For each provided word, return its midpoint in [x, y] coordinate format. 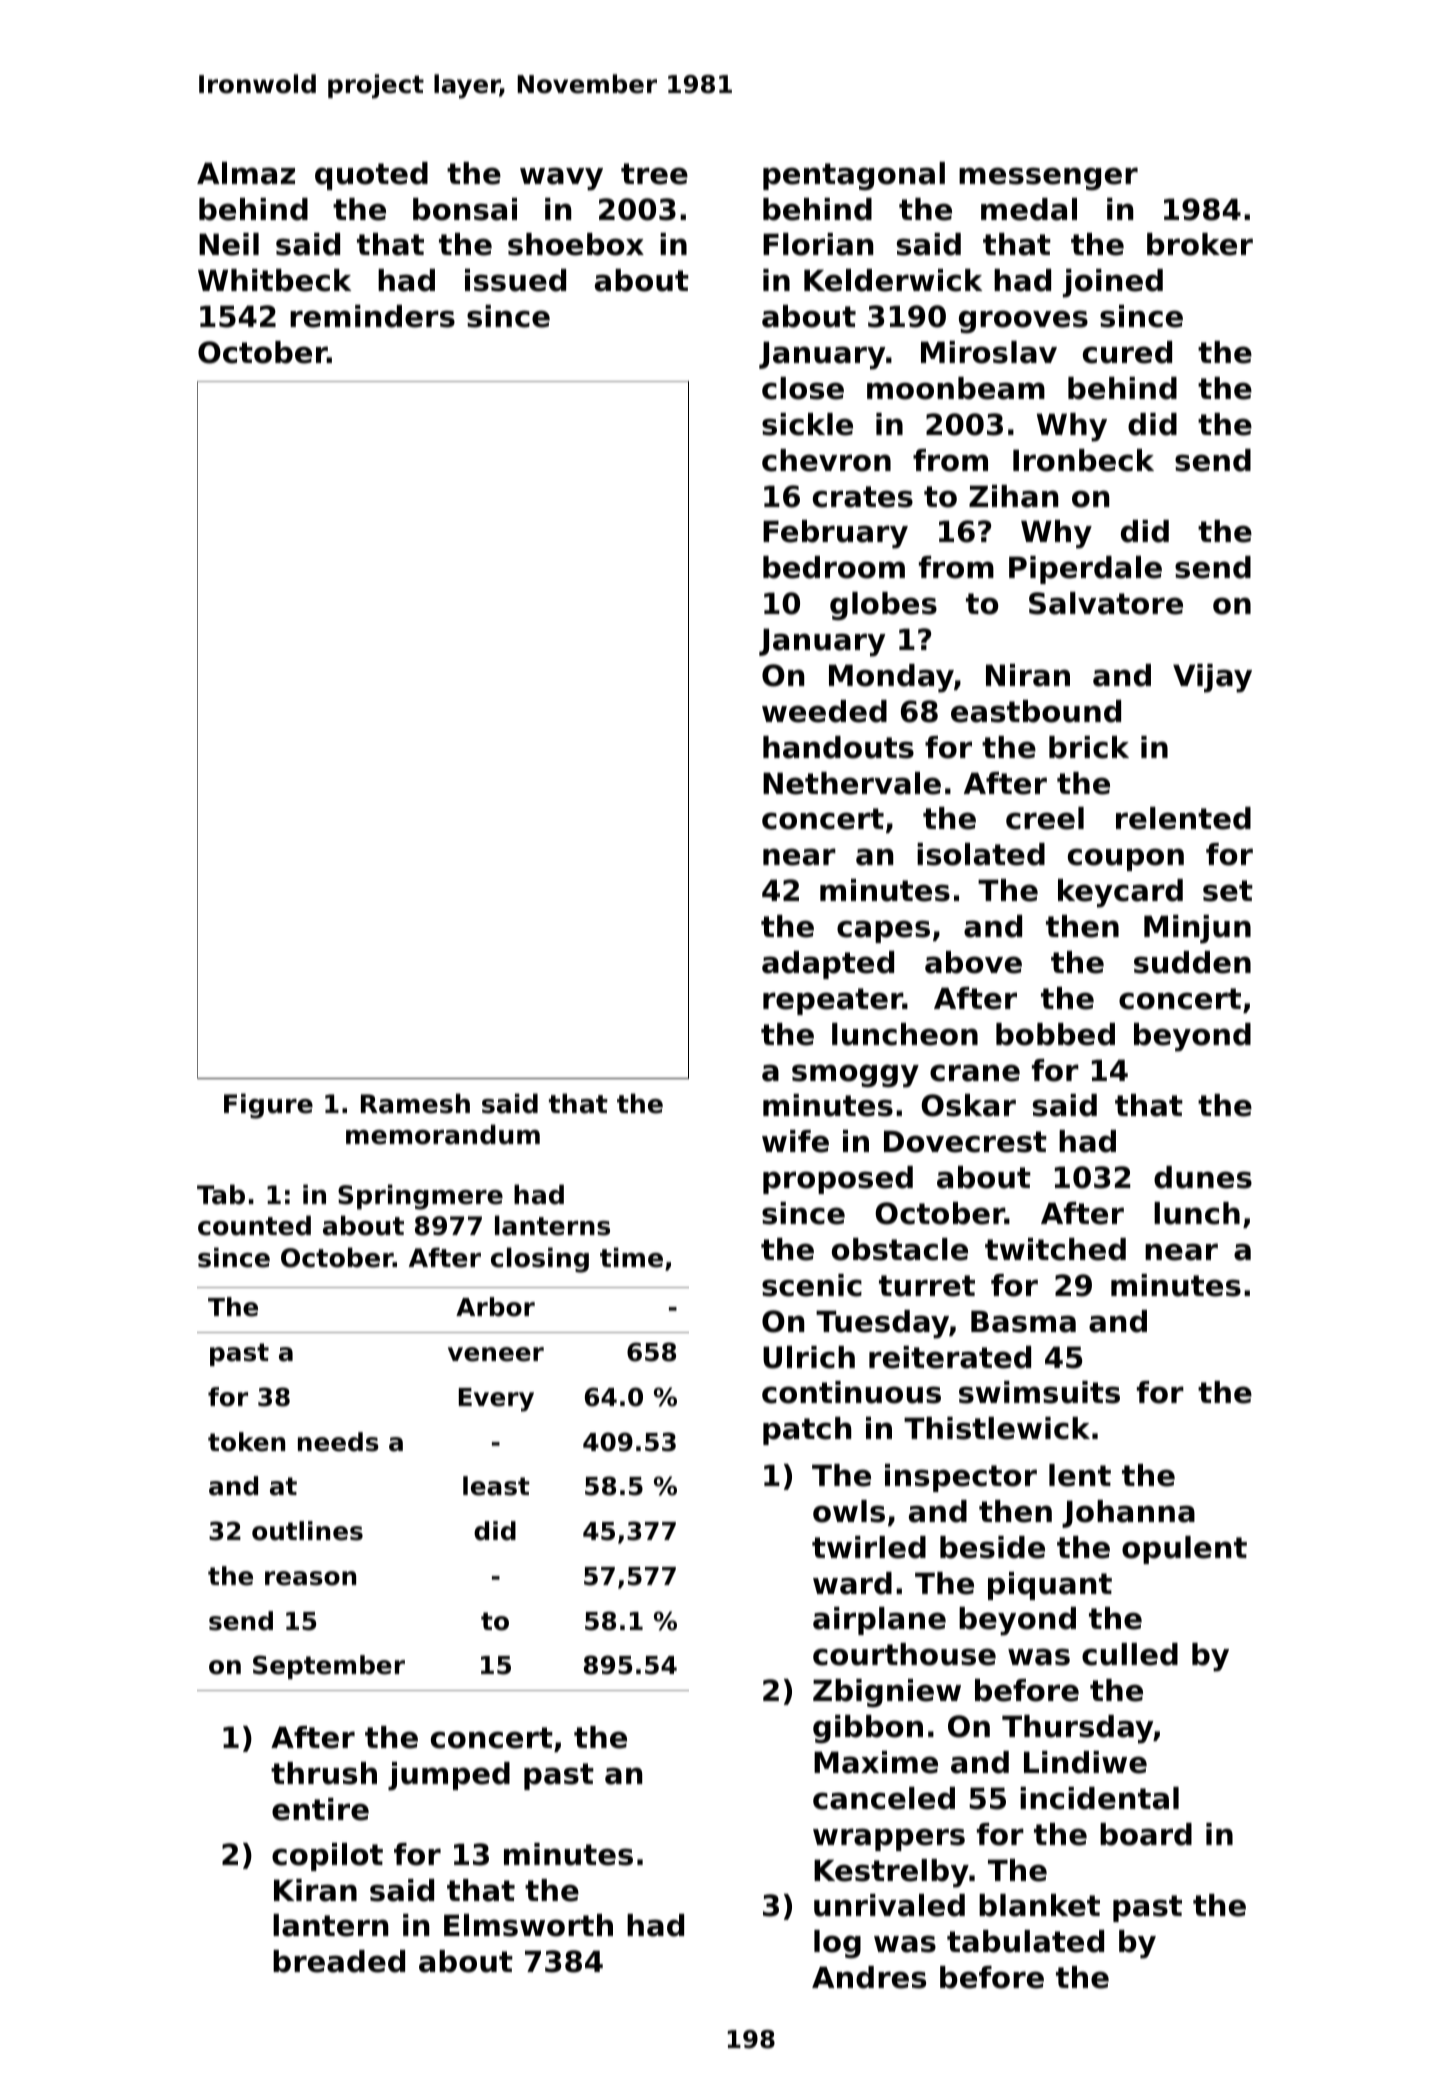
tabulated [1025, 1941]
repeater [833, 1001]
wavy [561, 179]
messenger [1048, 179]
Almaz [246, 173]
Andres [869, 1977]
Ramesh [415, 1103]
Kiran [315, 1890]
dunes [1203, 1177]
